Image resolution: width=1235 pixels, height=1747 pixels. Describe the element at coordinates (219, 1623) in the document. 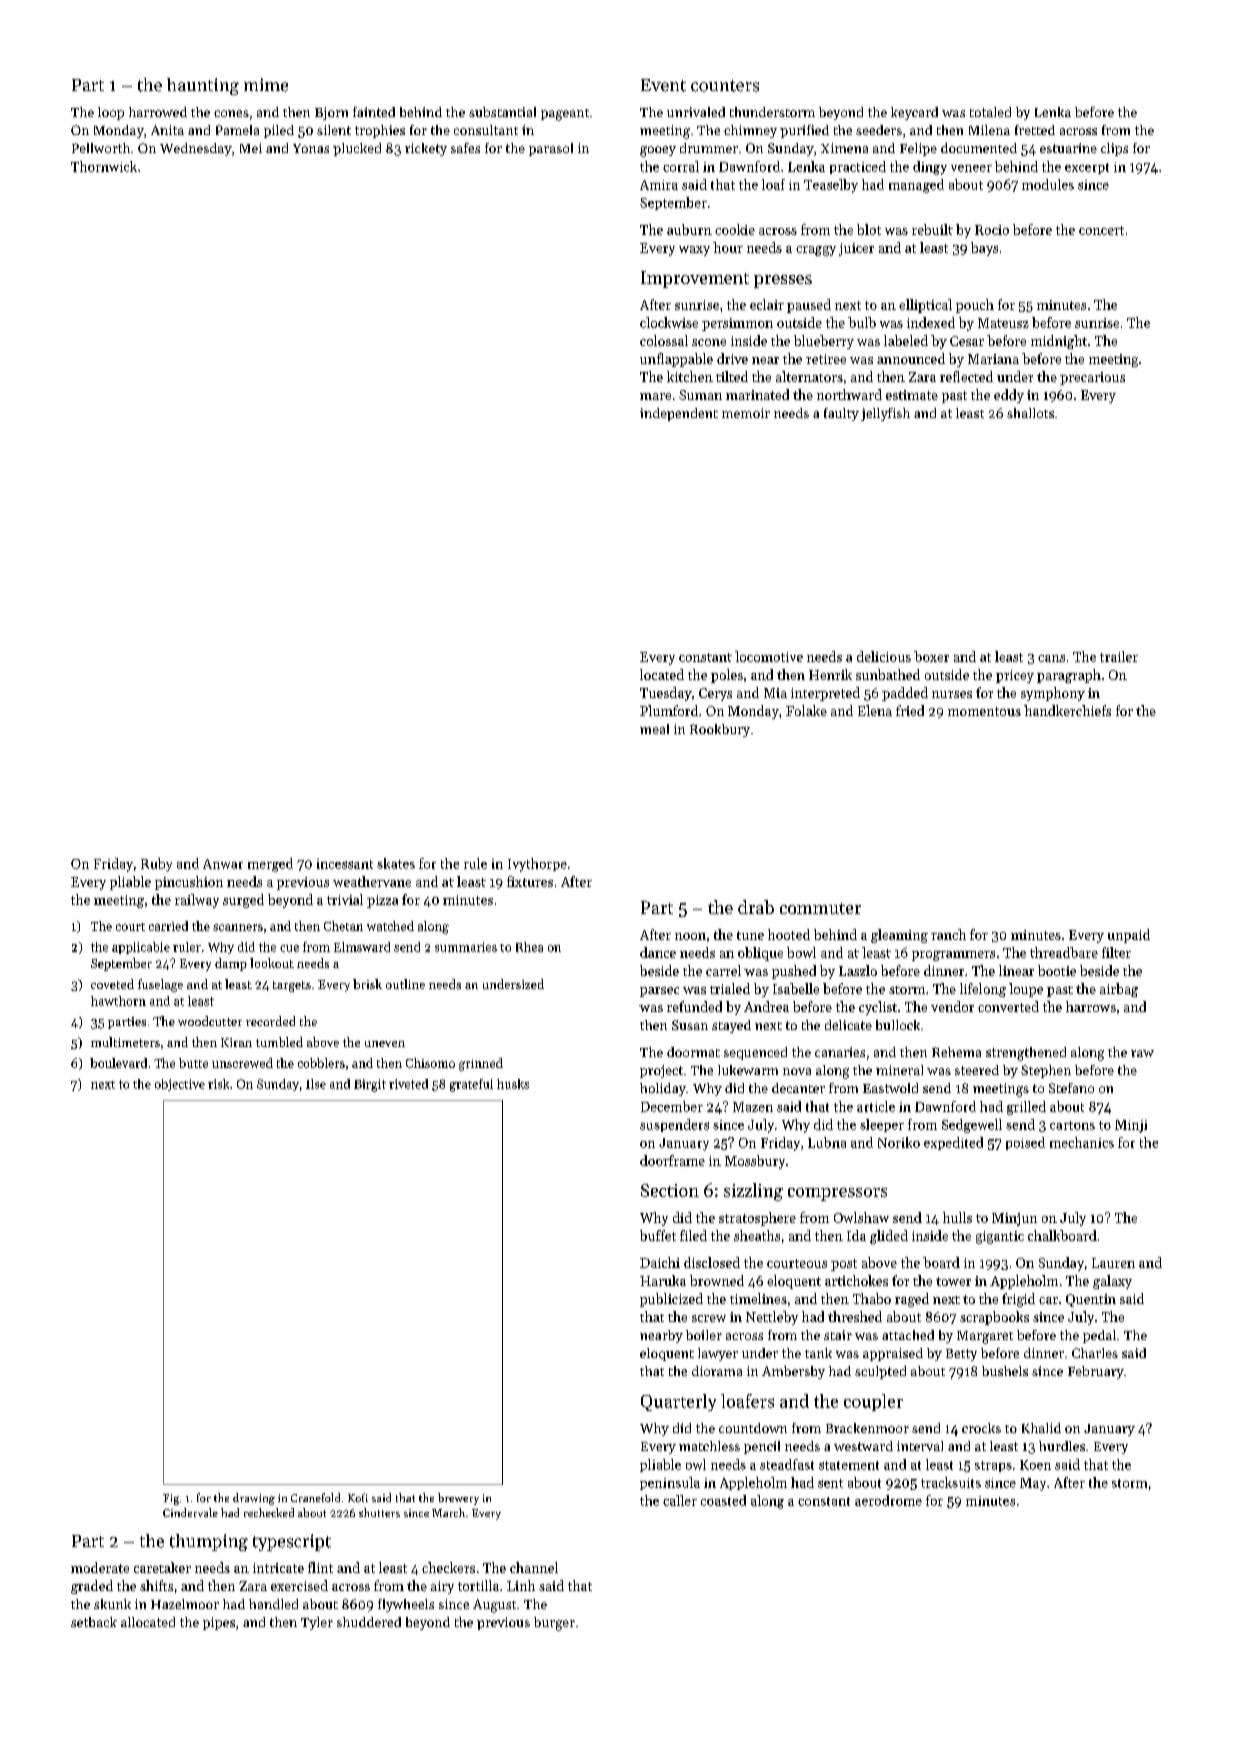

I see `pipes` at that location.
